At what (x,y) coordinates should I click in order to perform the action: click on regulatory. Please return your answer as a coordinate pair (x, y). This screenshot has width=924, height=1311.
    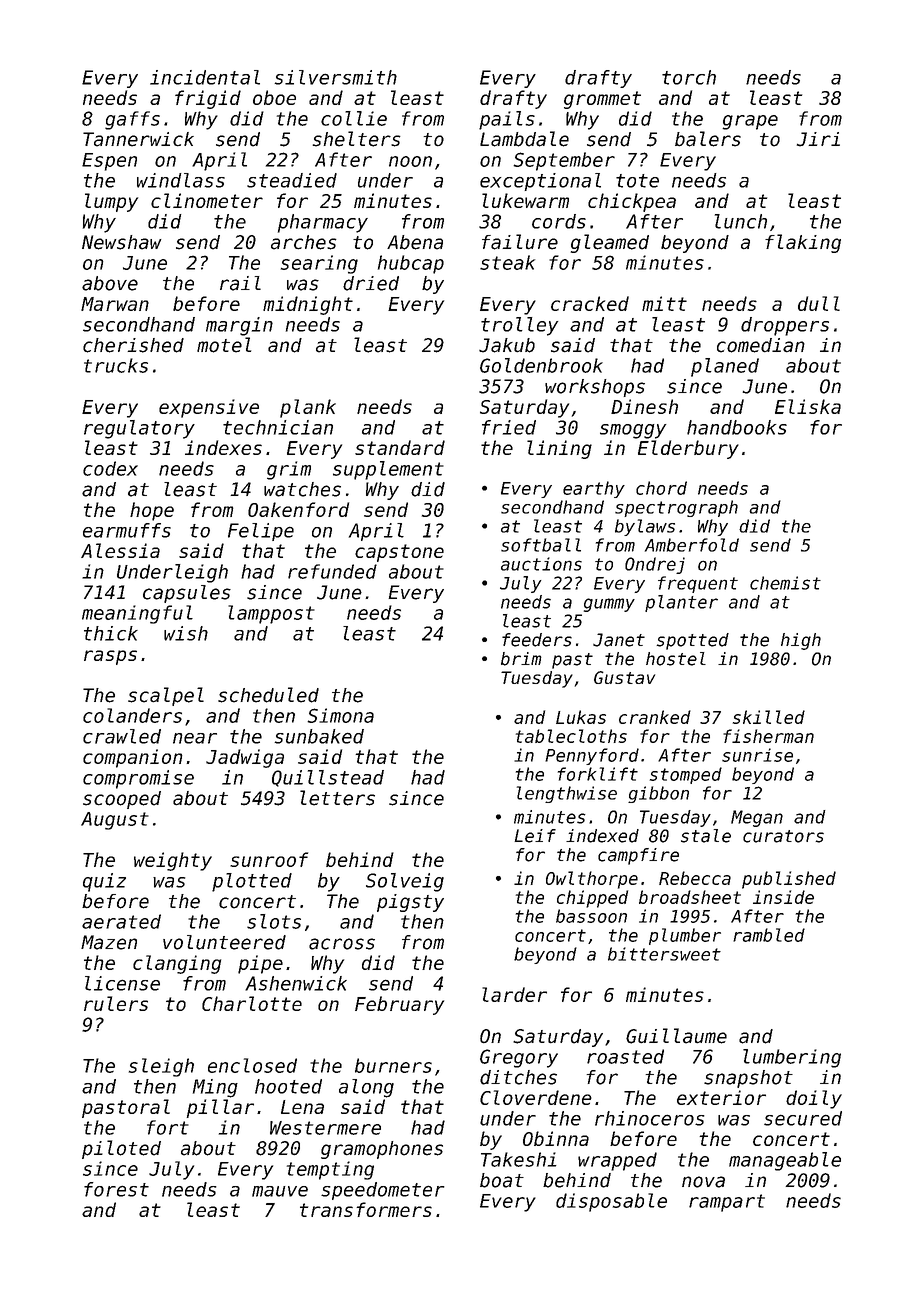
    Looking at the image, I should click on (139, 429).
